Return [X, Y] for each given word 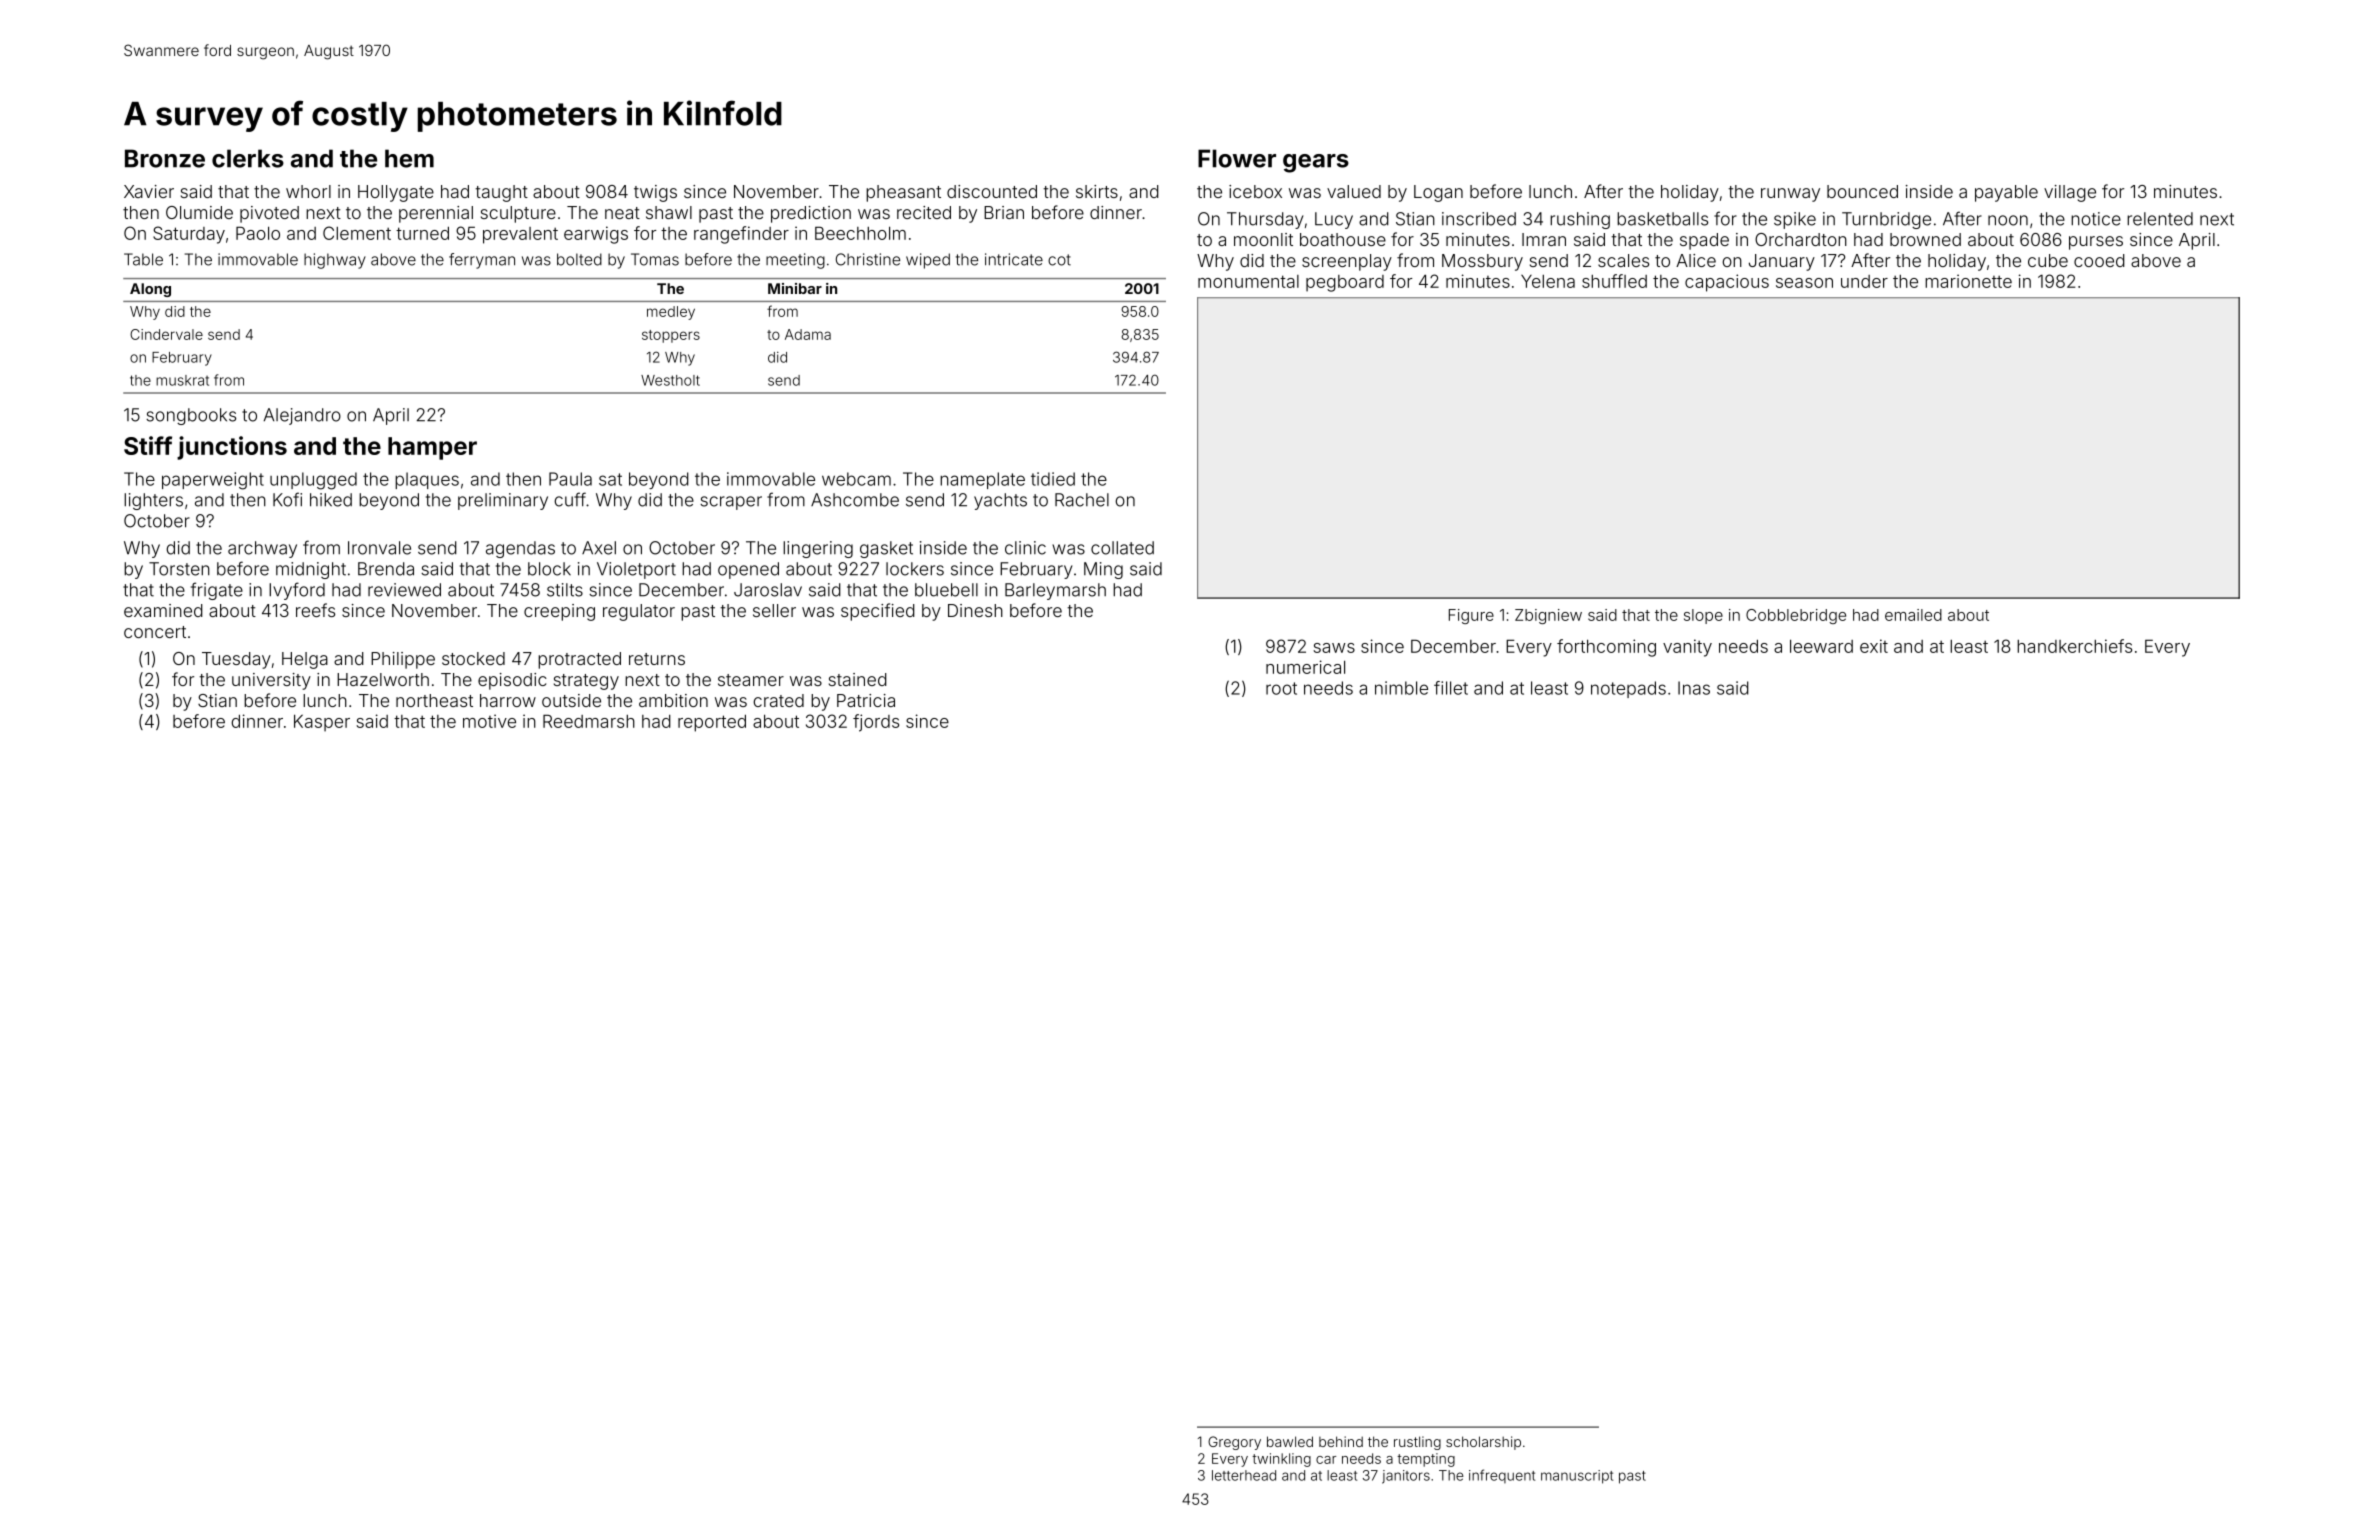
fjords [876, 723]
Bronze [165, 158]
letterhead [1244, 1475]
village [2070, 193]
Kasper [322, 723]
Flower [1237, 158]
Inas [1694, 688]
